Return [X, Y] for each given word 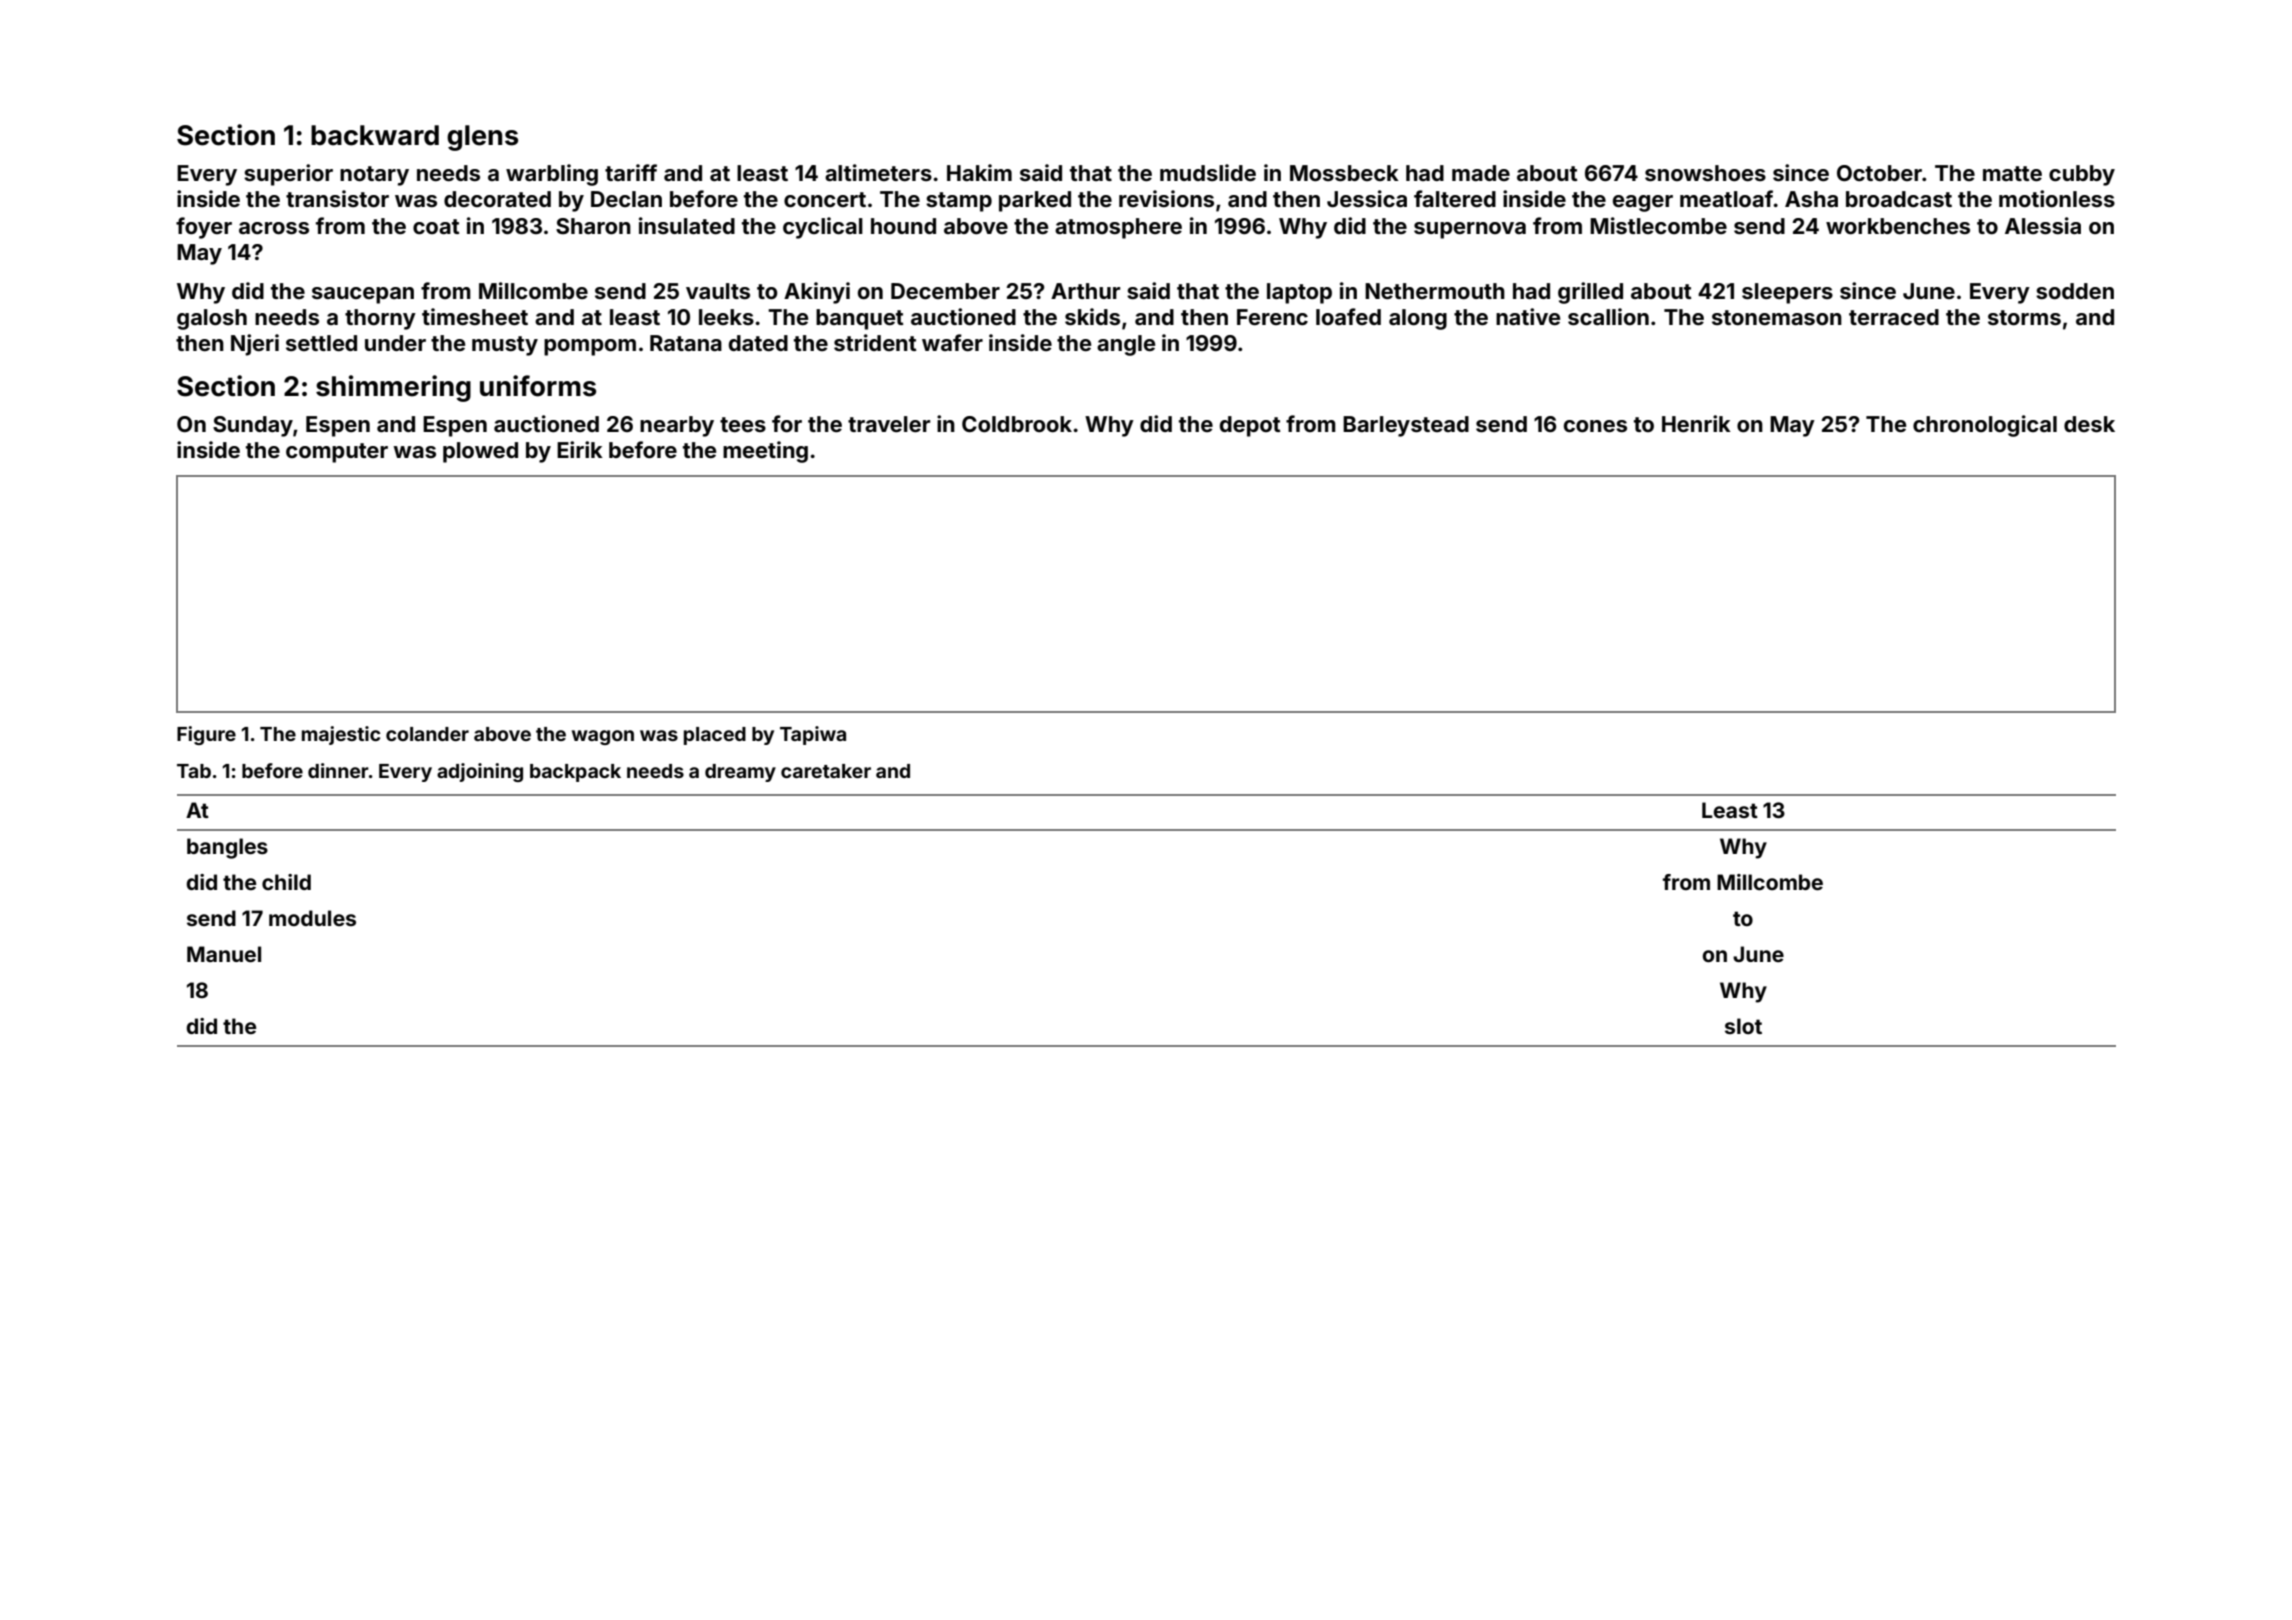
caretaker [826, 771]
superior [288, 175]
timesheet [475, 316]
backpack [575, 773]
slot [1743, 1026]
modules [312, 918]
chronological [1985, 426]
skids [1092, 316]
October [1879, 173]
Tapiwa [813, 735]
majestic [341, 735]
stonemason [1777, 317]
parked [1035, 201]
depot [1250, 426]
